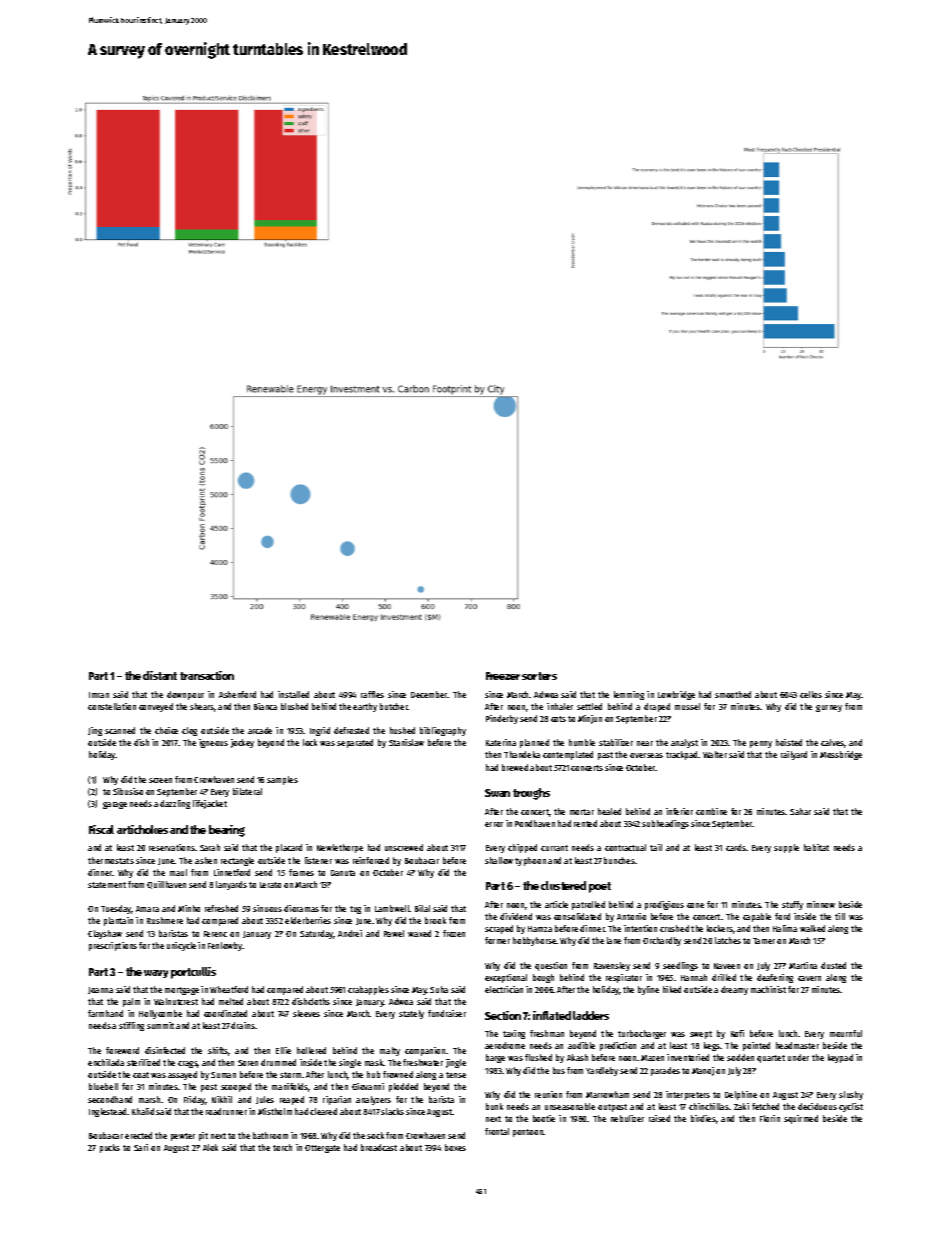 Image resolution: width=952 pixels, height=1233 pixels. What do you see at coordinates (306, 1013) in the screenshot?
I see `sleeves` at bounding box center [306, 1013].
